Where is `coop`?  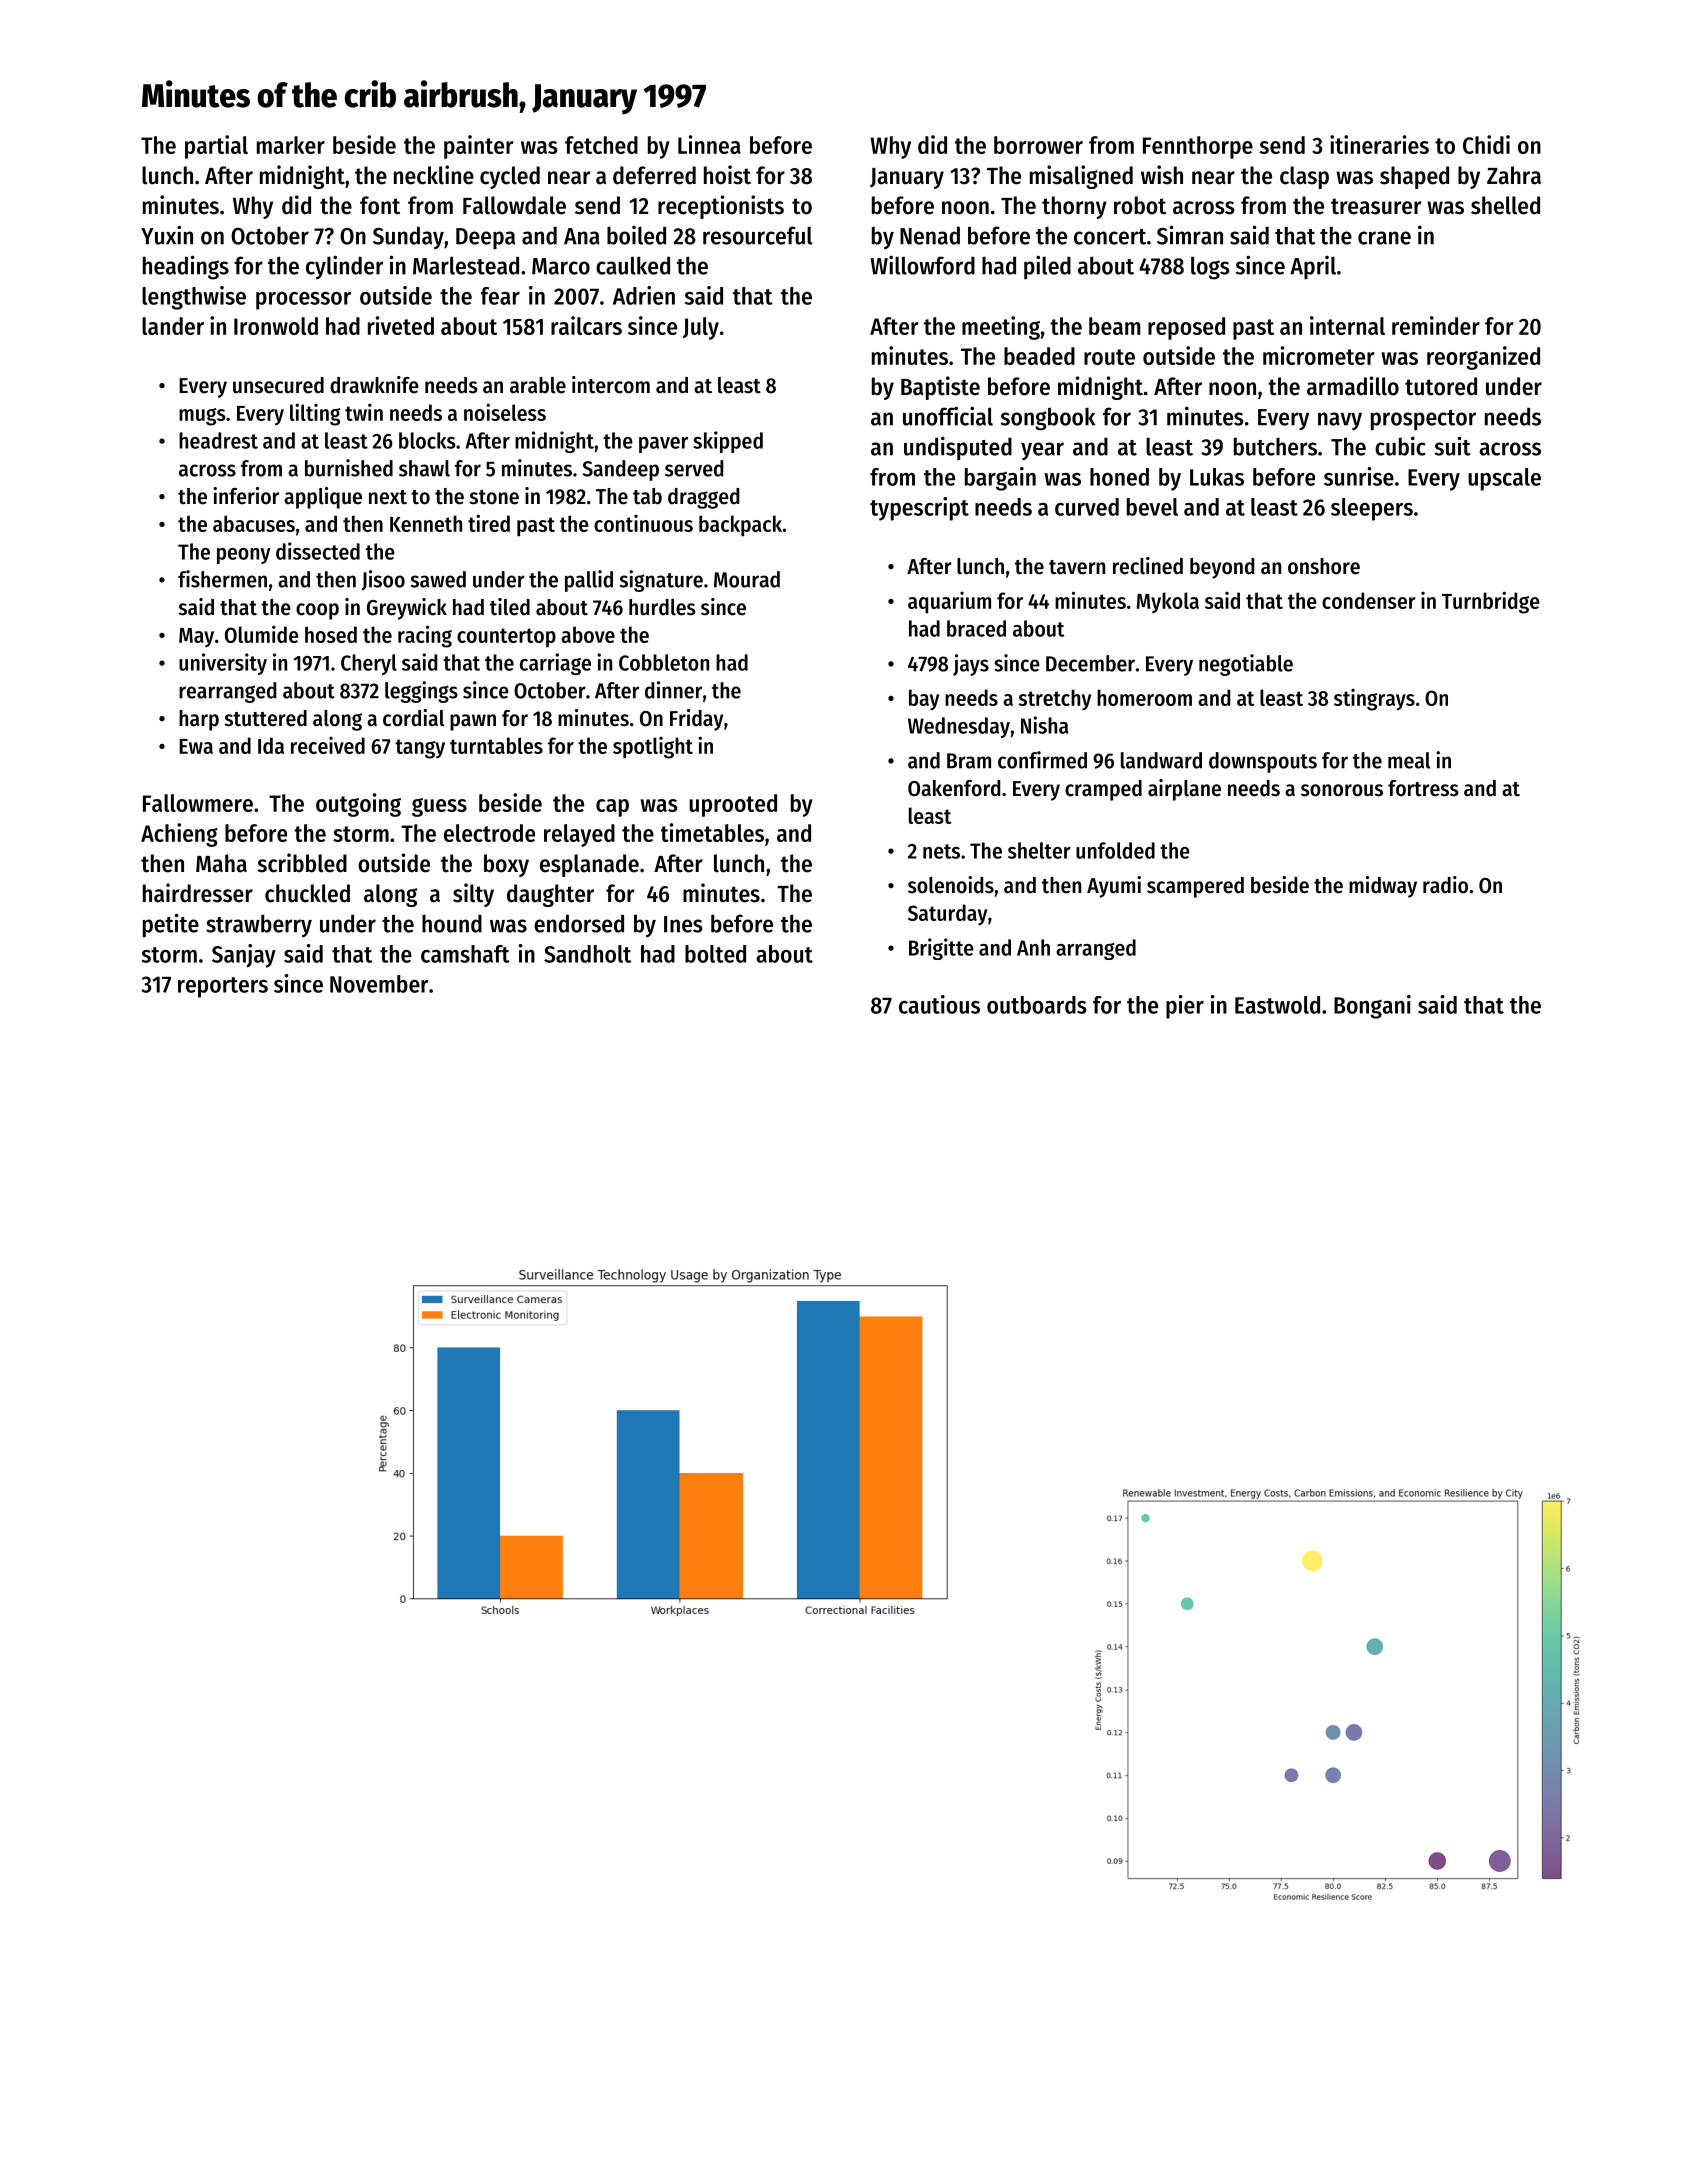
coop is located at coordinates (317, 611).
